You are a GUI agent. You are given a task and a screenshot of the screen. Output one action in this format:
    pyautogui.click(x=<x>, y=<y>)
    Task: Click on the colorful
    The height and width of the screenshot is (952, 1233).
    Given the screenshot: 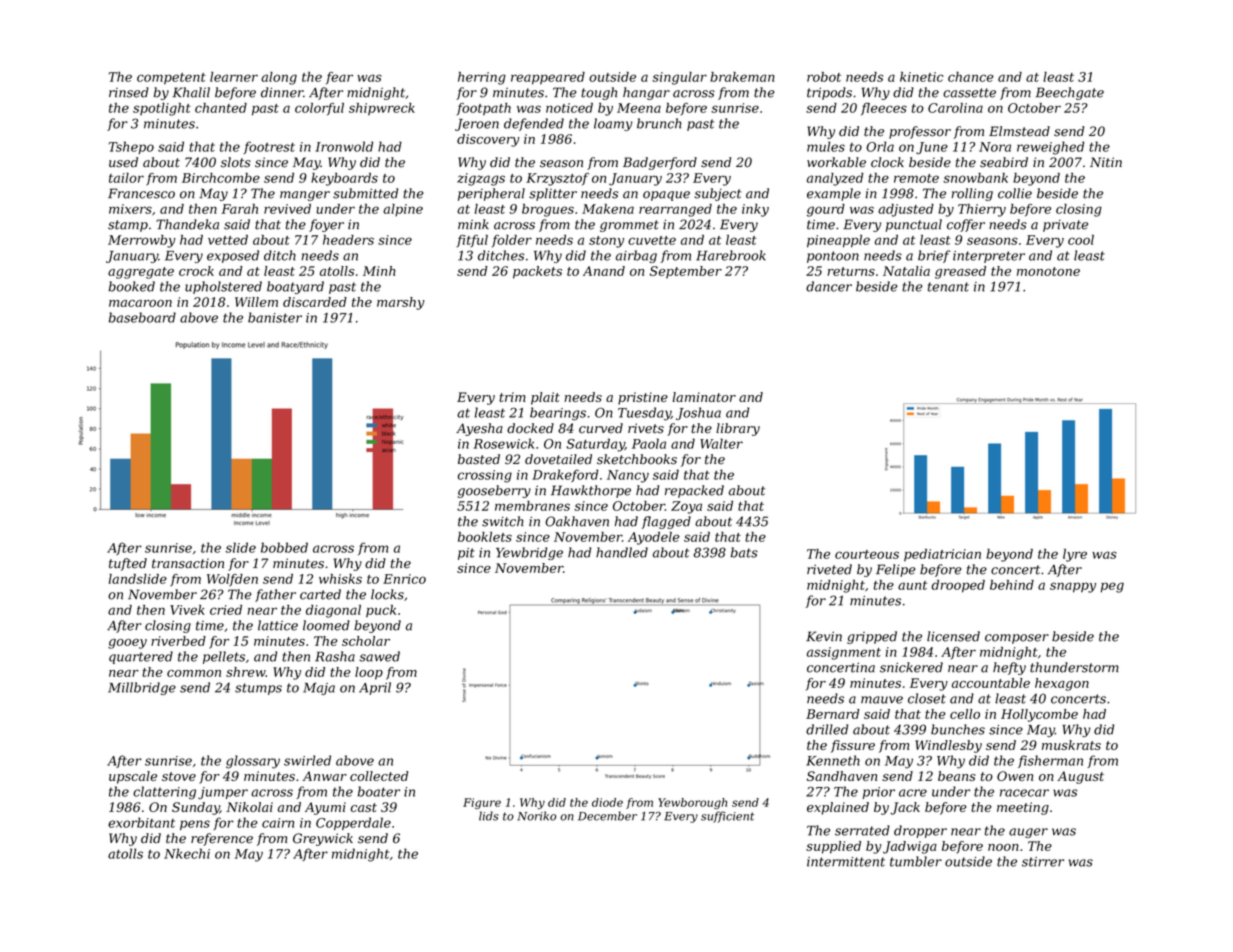 What is the action you would take?
    pyautogui.click(x=319, y=109)
